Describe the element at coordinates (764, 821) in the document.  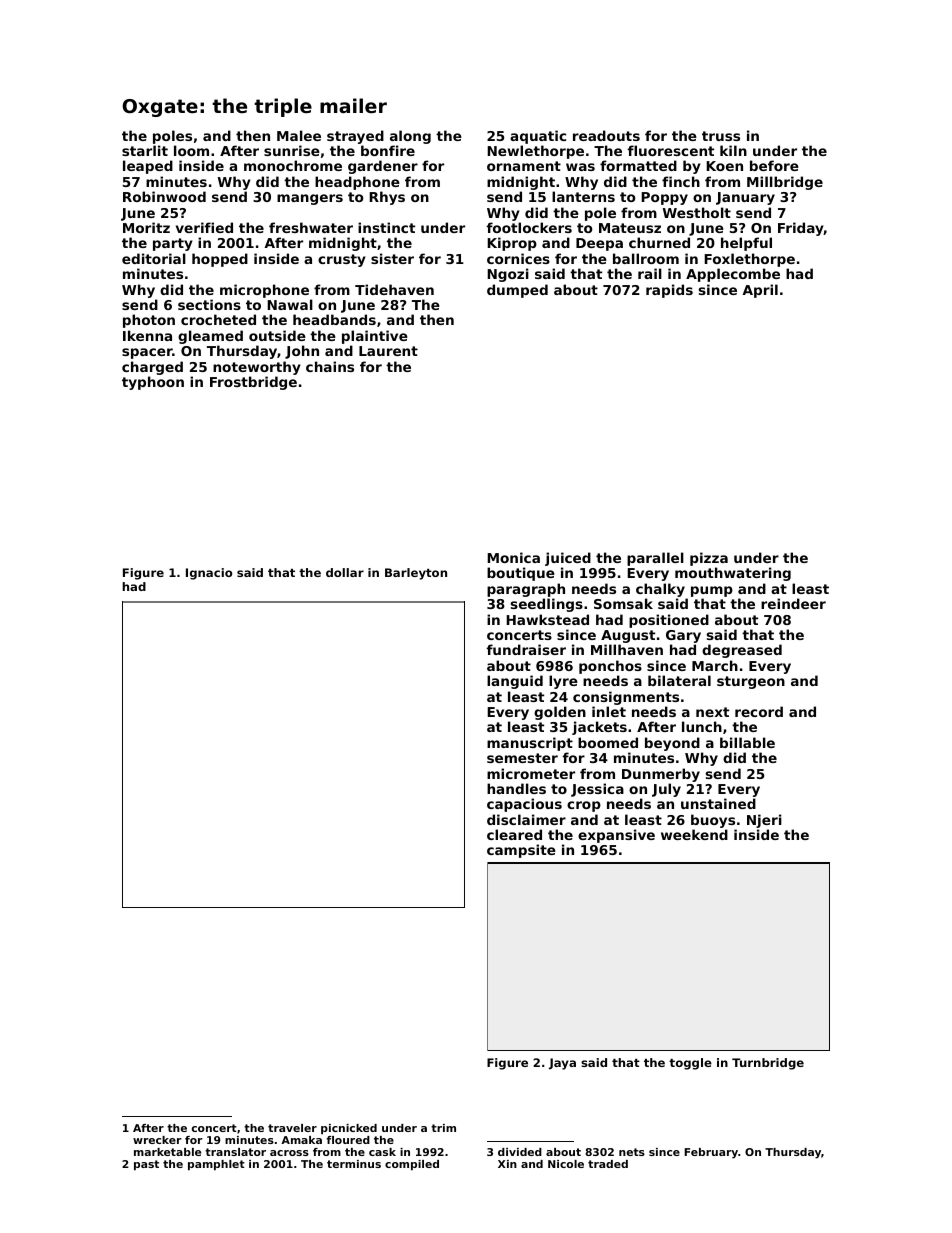
I see `Njeri` at that location.
